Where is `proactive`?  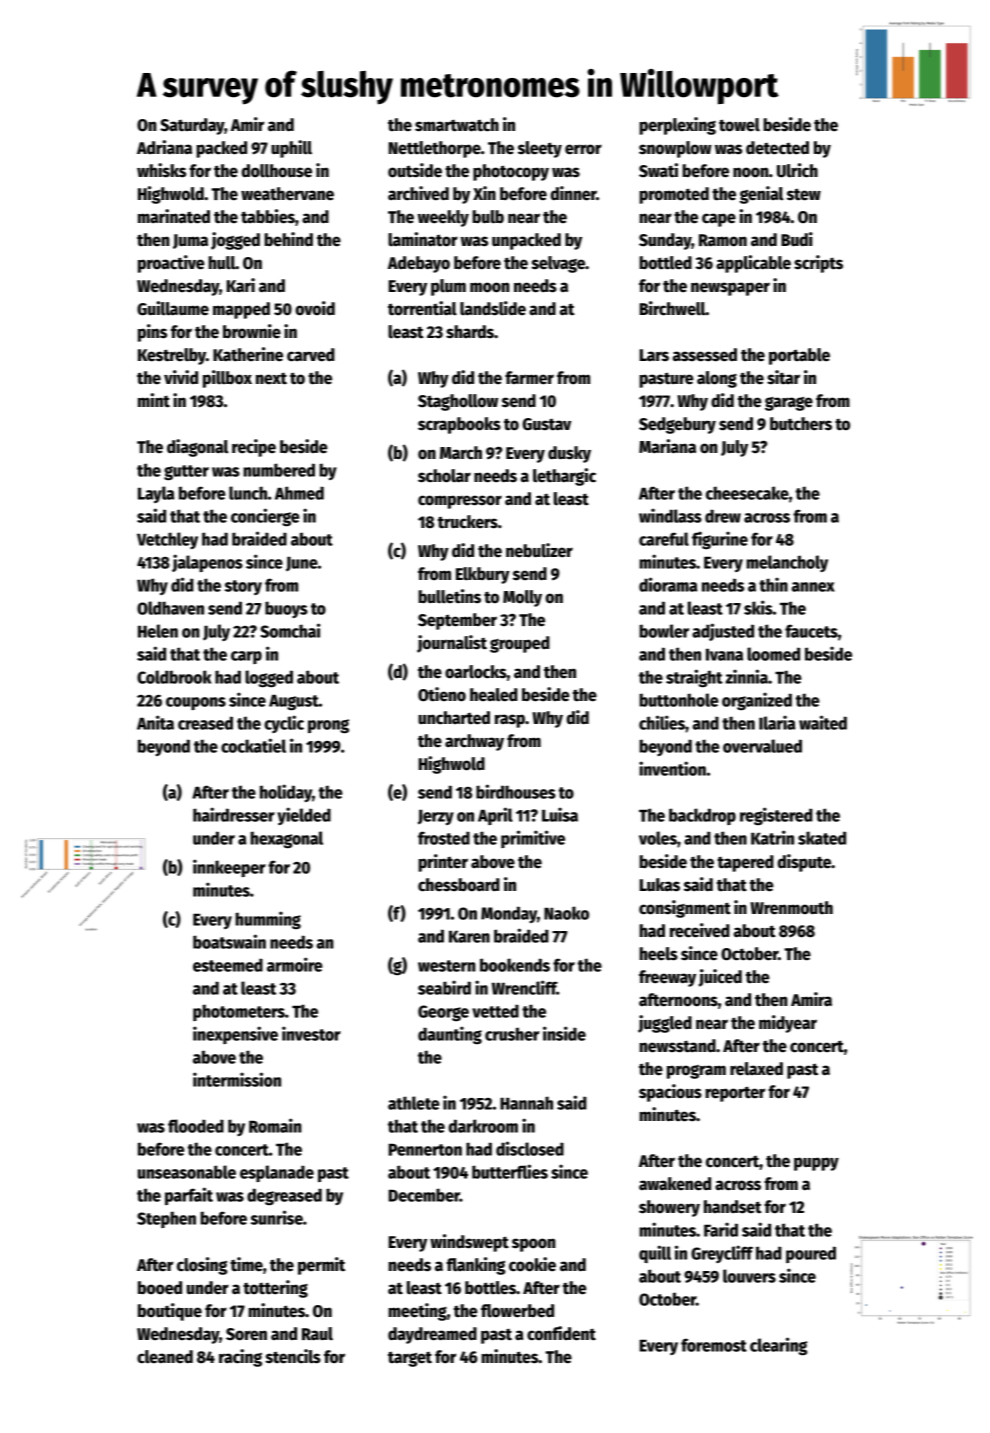
proactive is located at coordinates (171, 264).
